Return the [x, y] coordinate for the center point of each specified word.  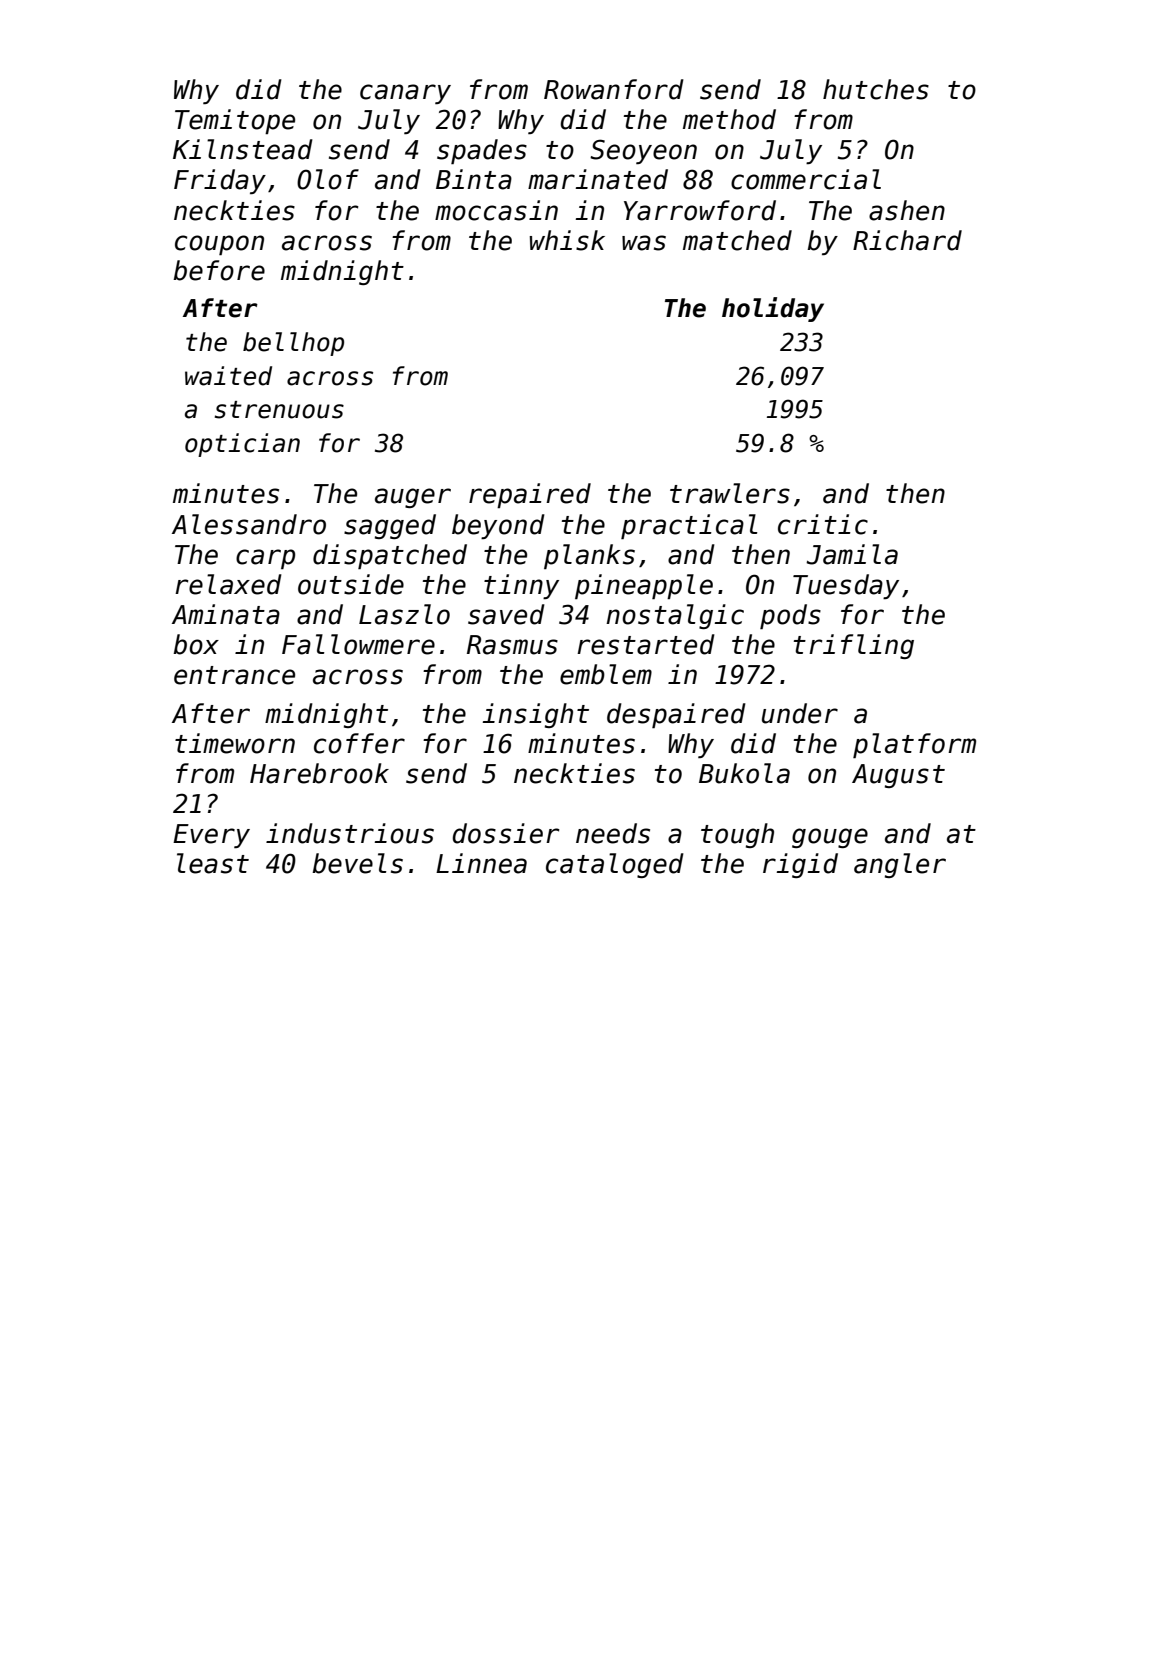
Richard [907, 240]
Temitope [235, 121]
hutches [876, 89]
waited [228, 376]
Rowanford [614, 89]
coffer [359, 743]
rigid [800, 865]
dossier [506, 833]
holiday [773, 309]
